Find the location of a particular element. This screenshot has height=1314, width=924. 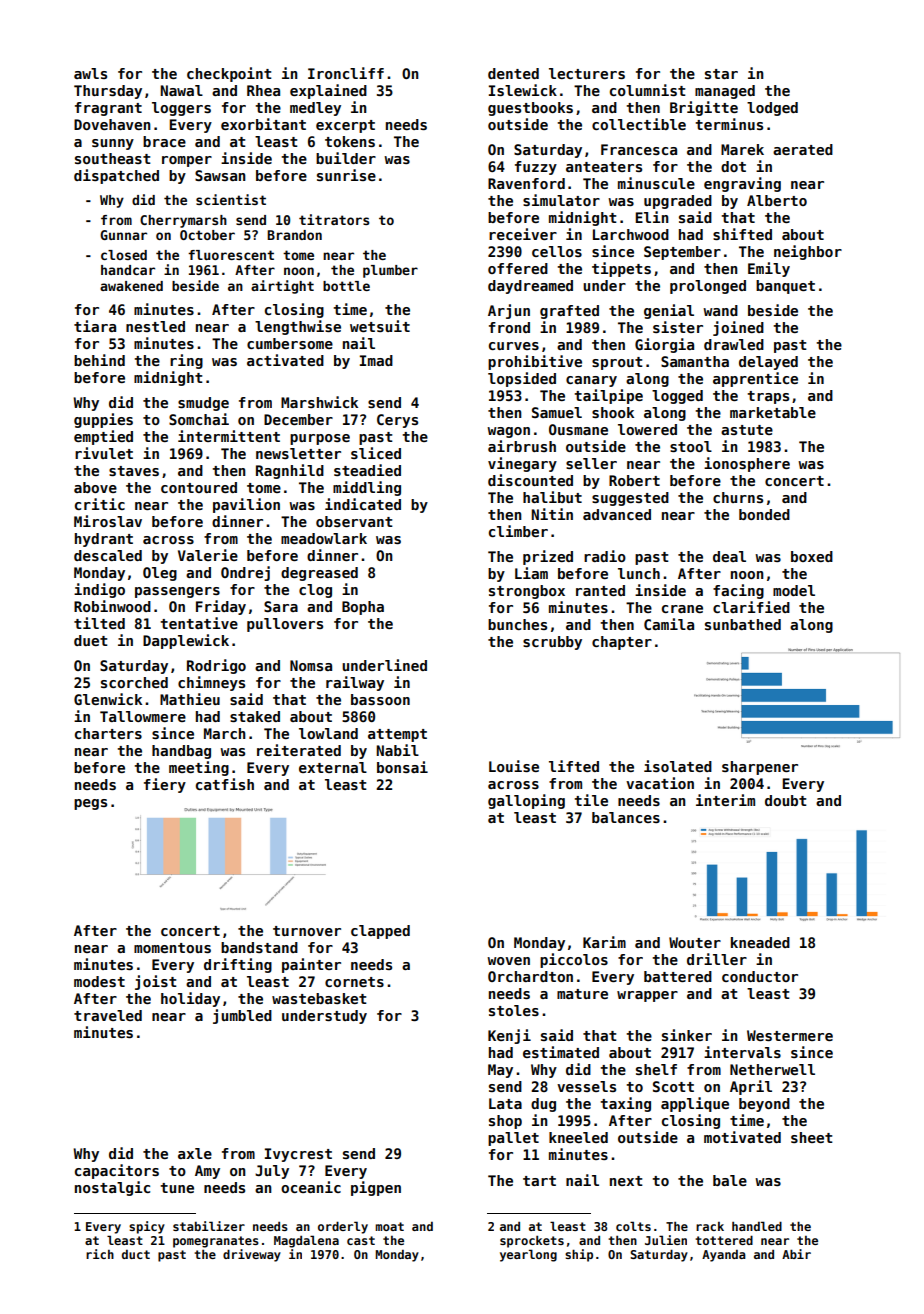

star is located at coordinates (721, 74).
